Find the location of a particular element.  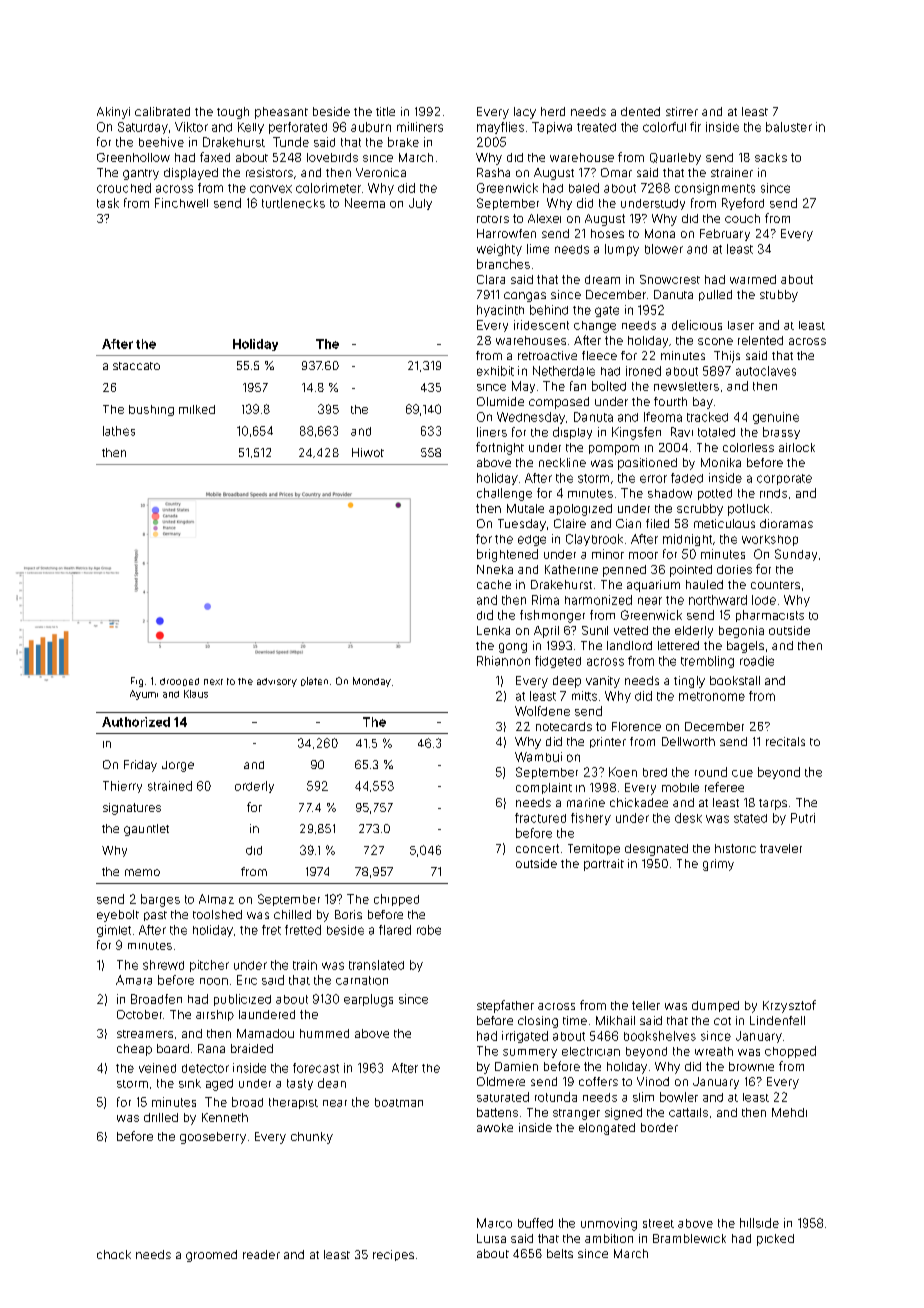

chock is located at coordinates (114, 1254).
